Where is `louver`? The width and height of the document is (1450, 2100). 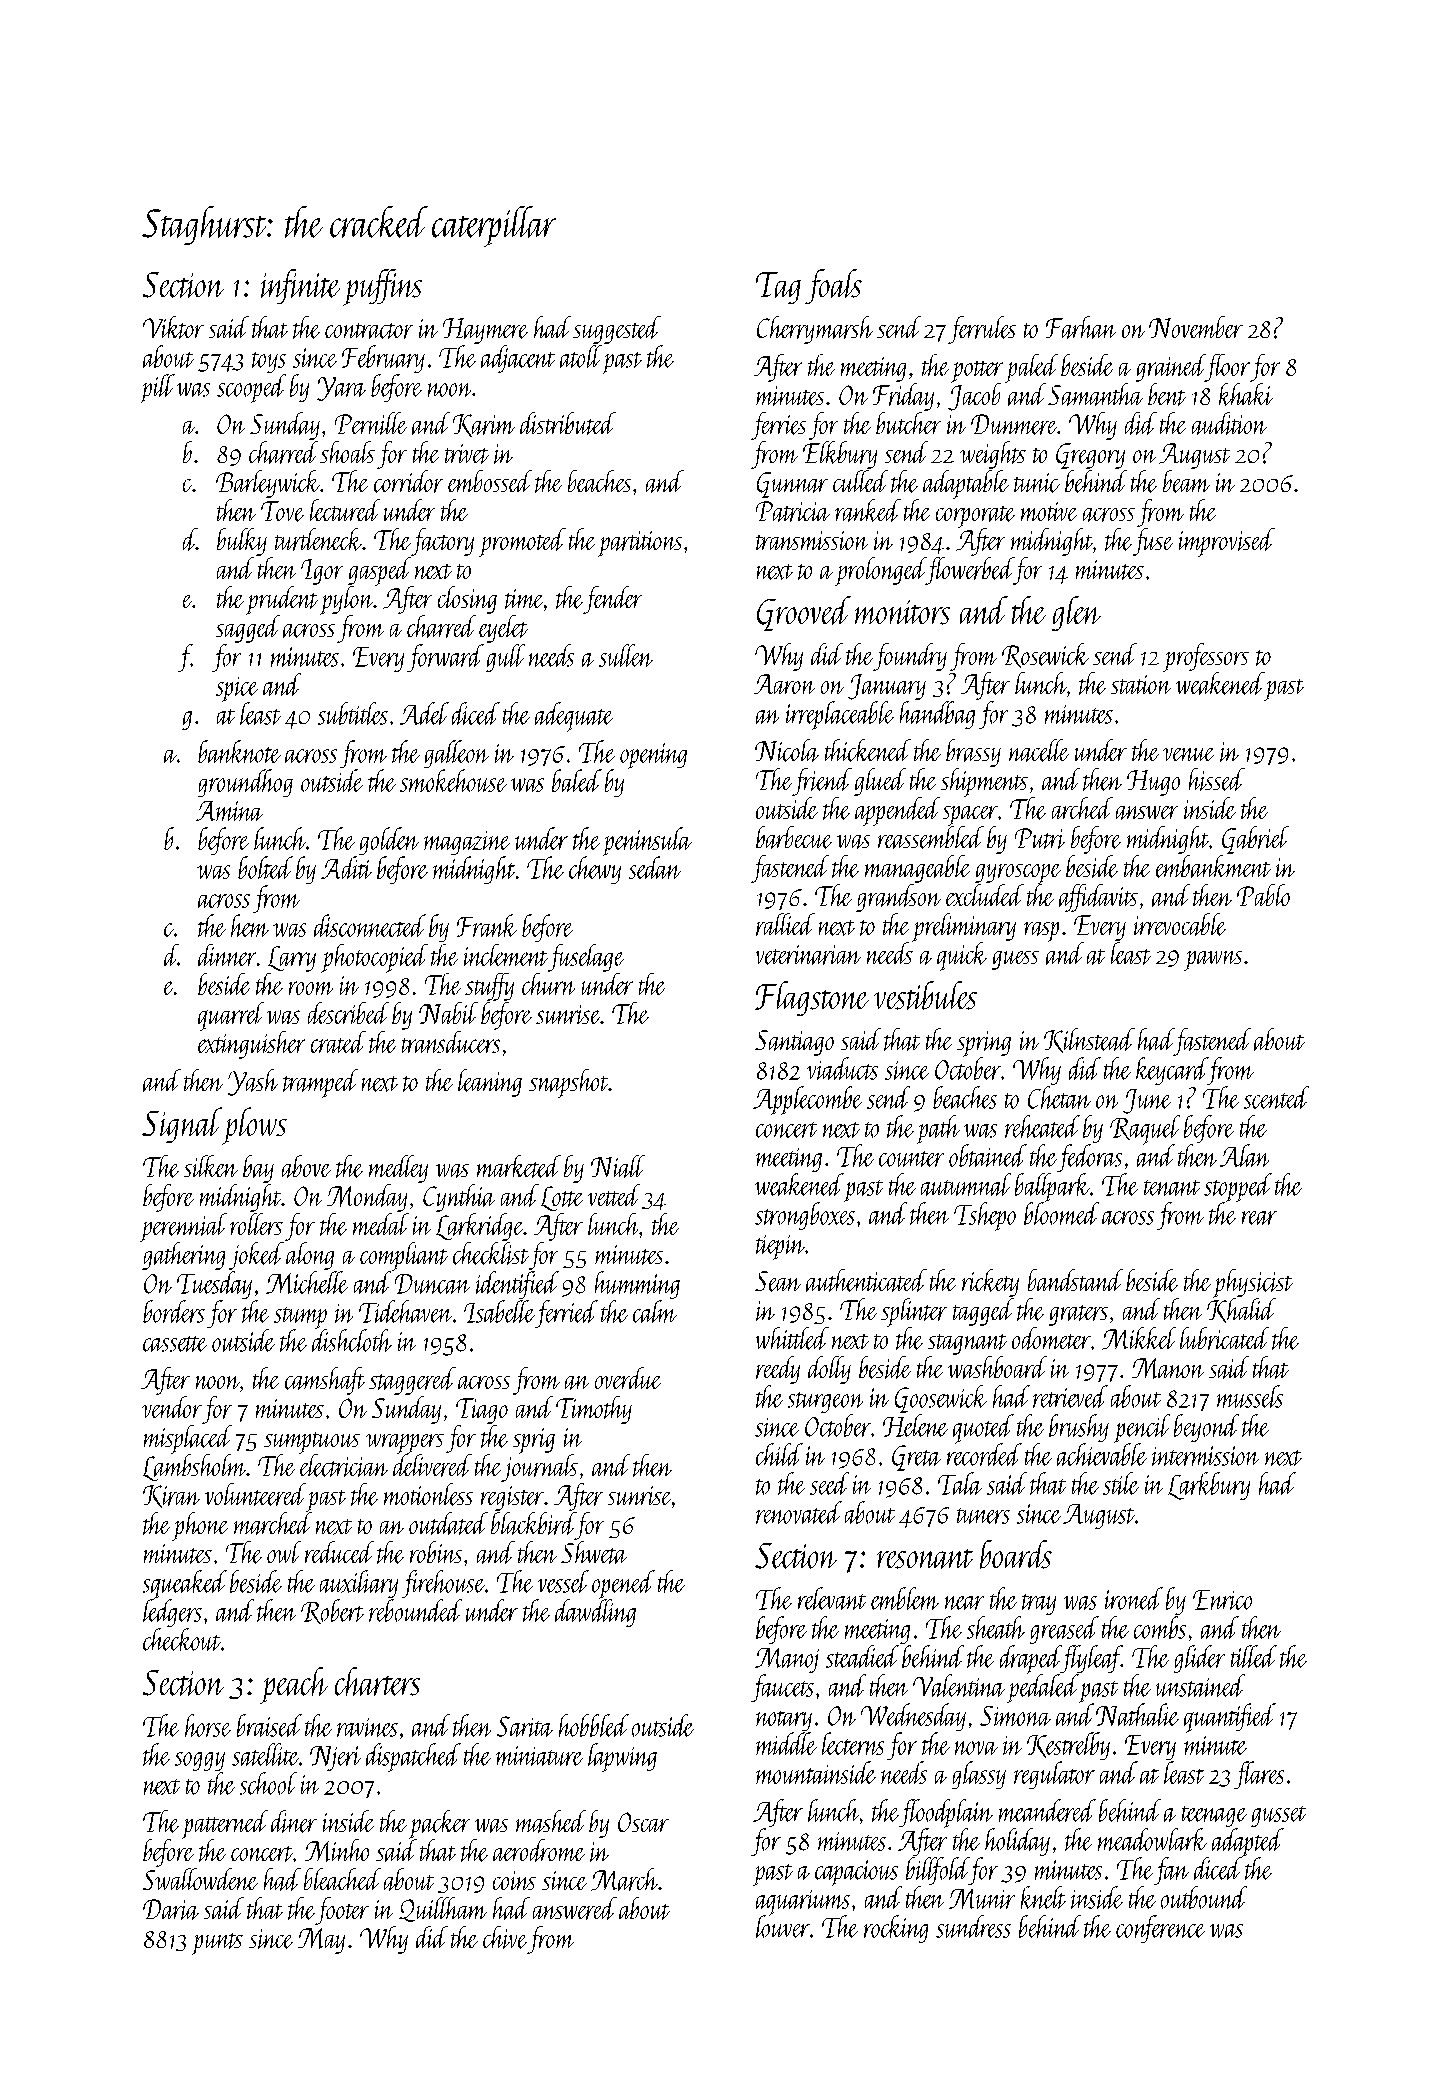
louver is located at coordinates (783, 1926).
